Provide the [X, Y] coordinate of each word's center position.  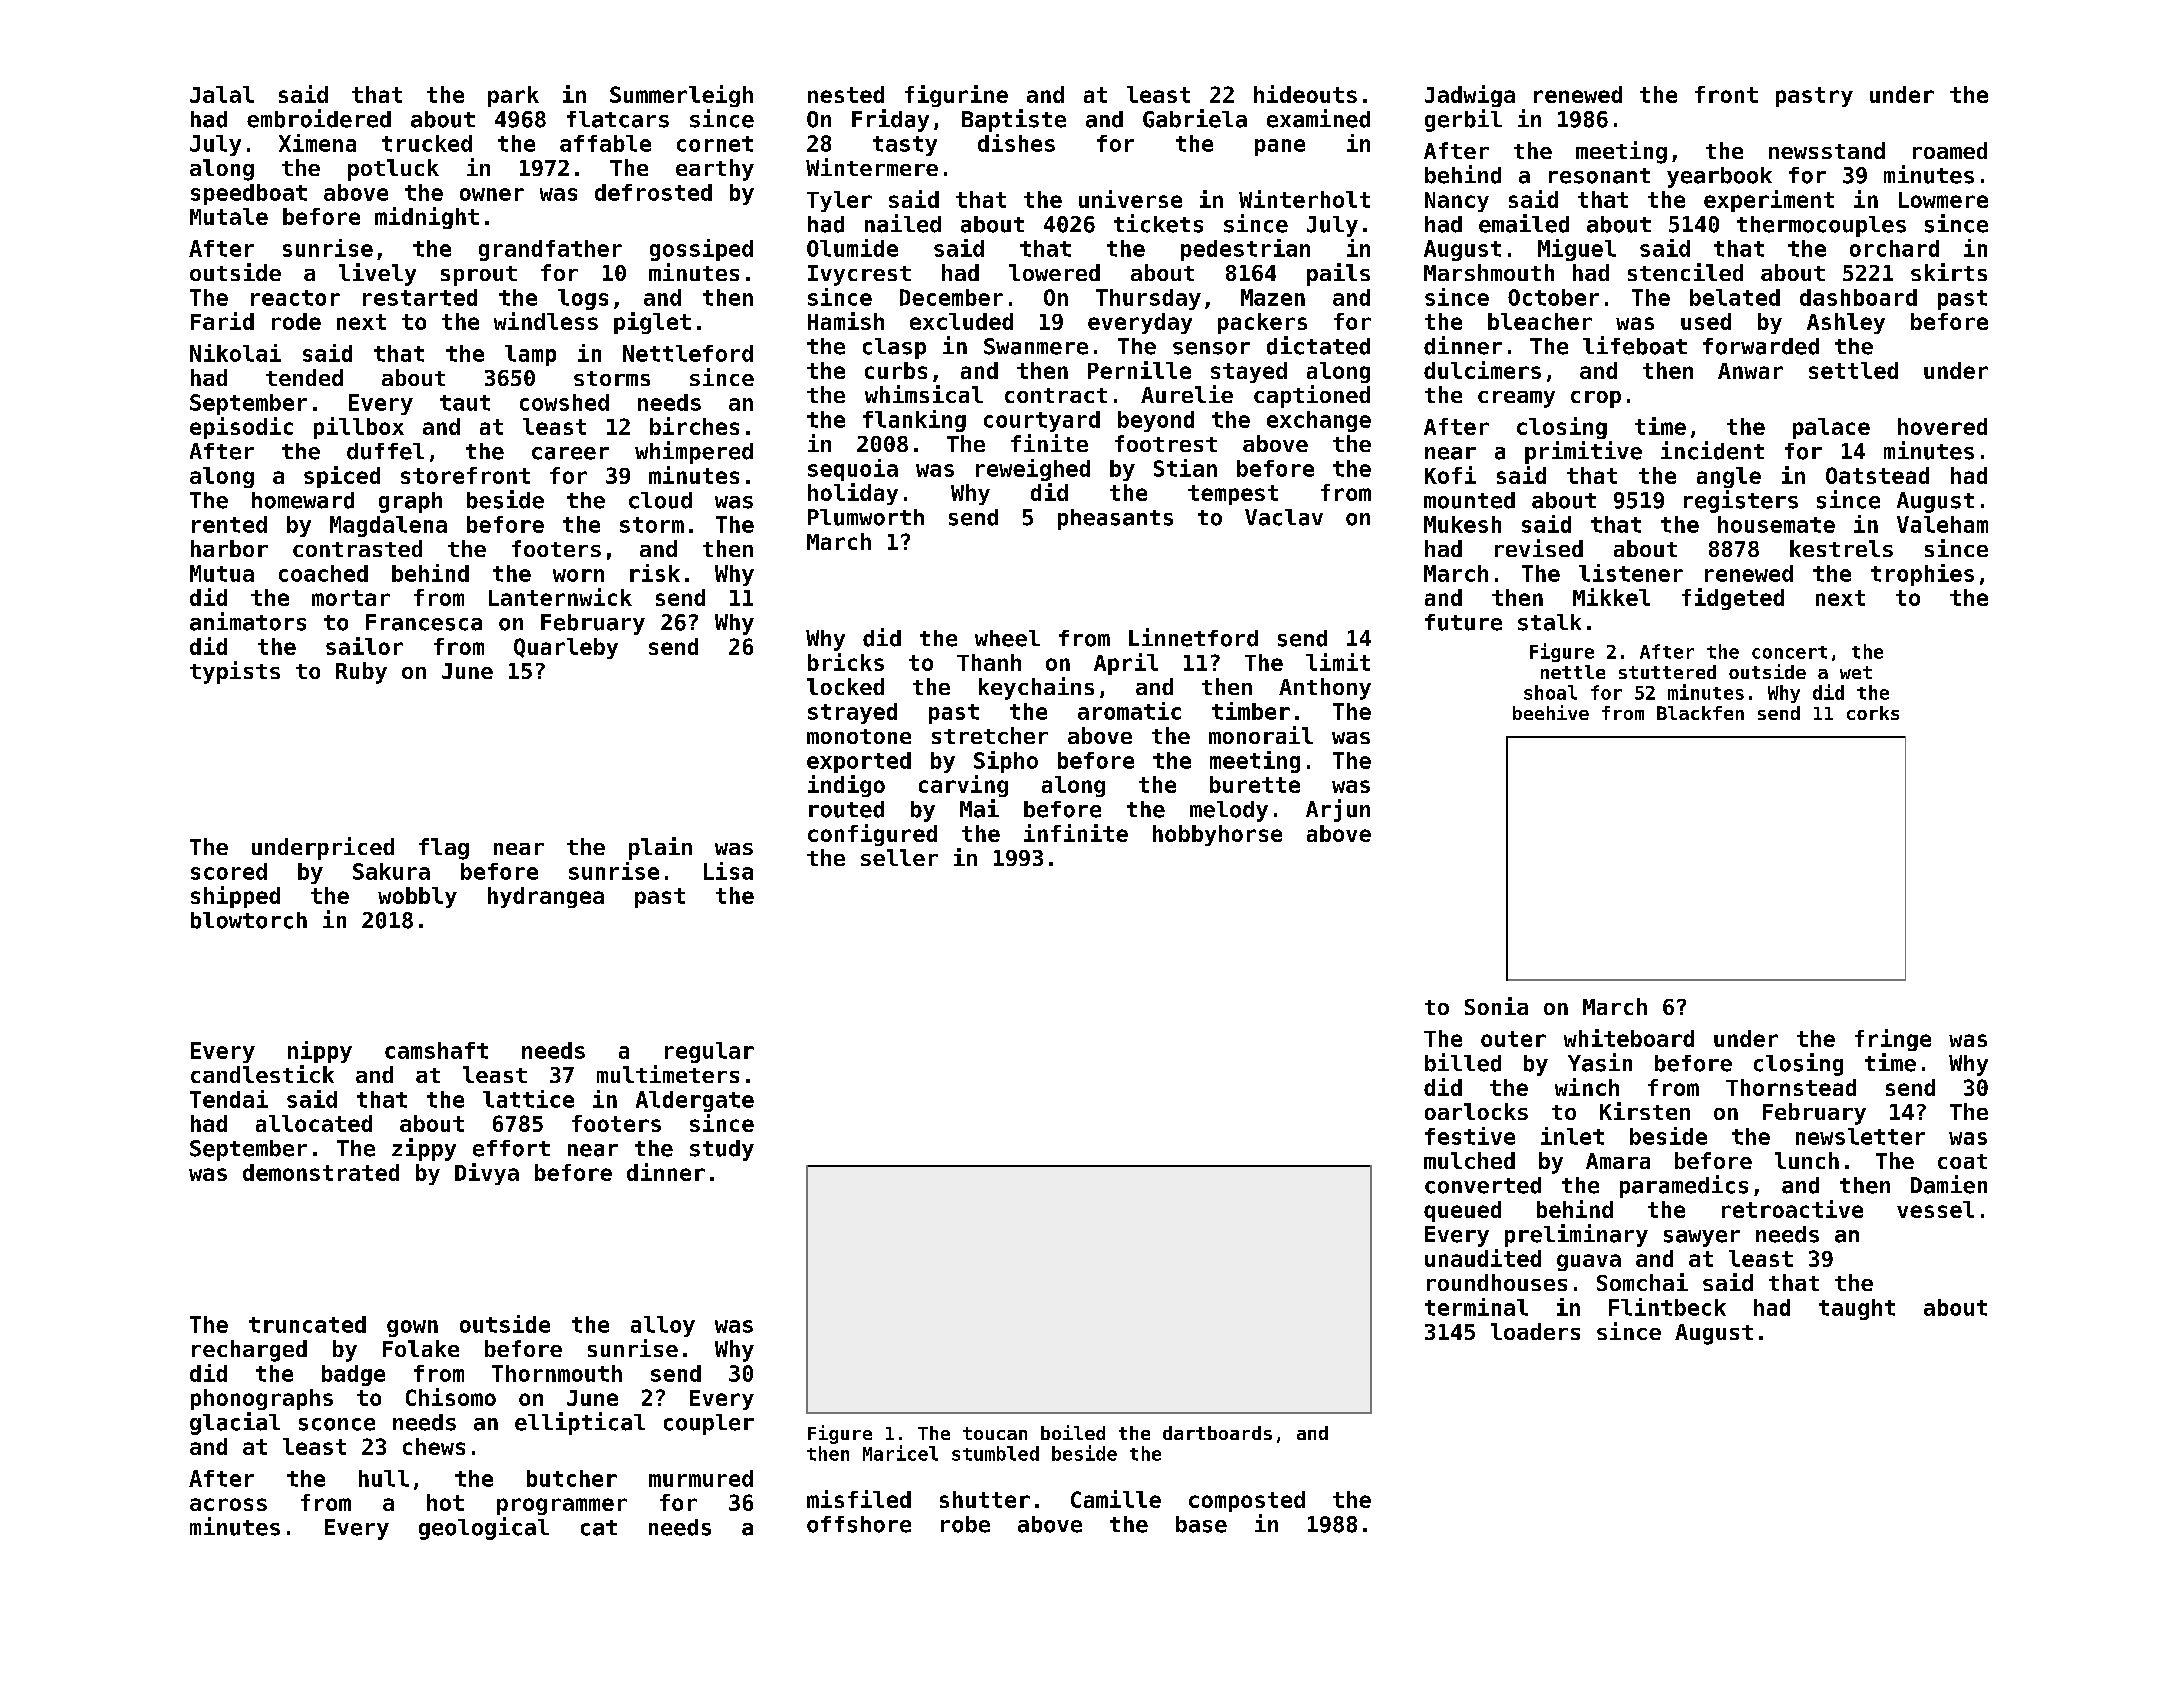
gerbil [1463, 120]
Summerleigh [681, 96]
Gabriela [1195, 118]
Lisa [728, 871]
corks [1873, 713]
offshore [859, 1524]
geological [484, 1528]
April [1126, 664]
